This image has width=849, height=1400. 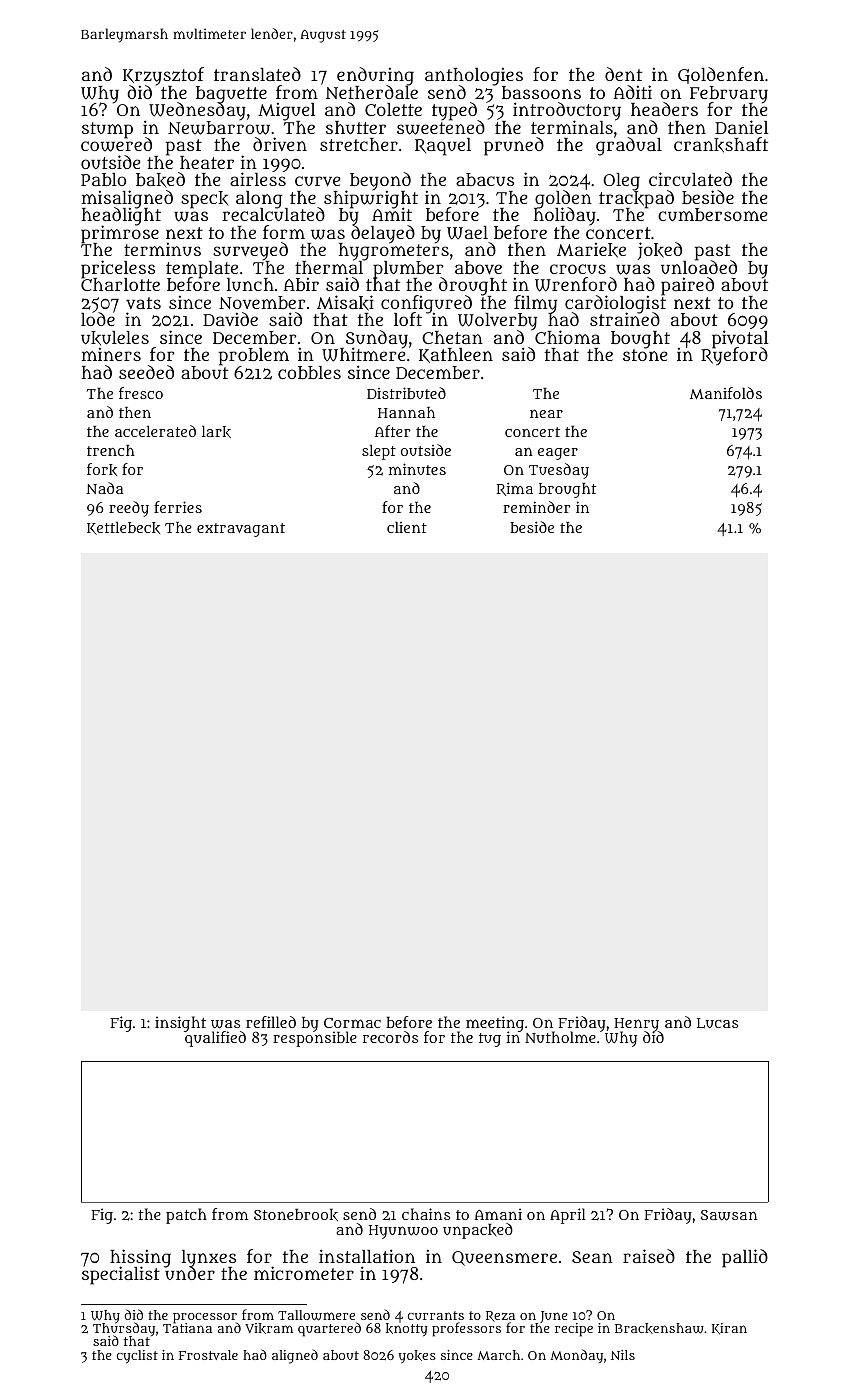 I want to click on Henry, so click(x=637, y=1025).
